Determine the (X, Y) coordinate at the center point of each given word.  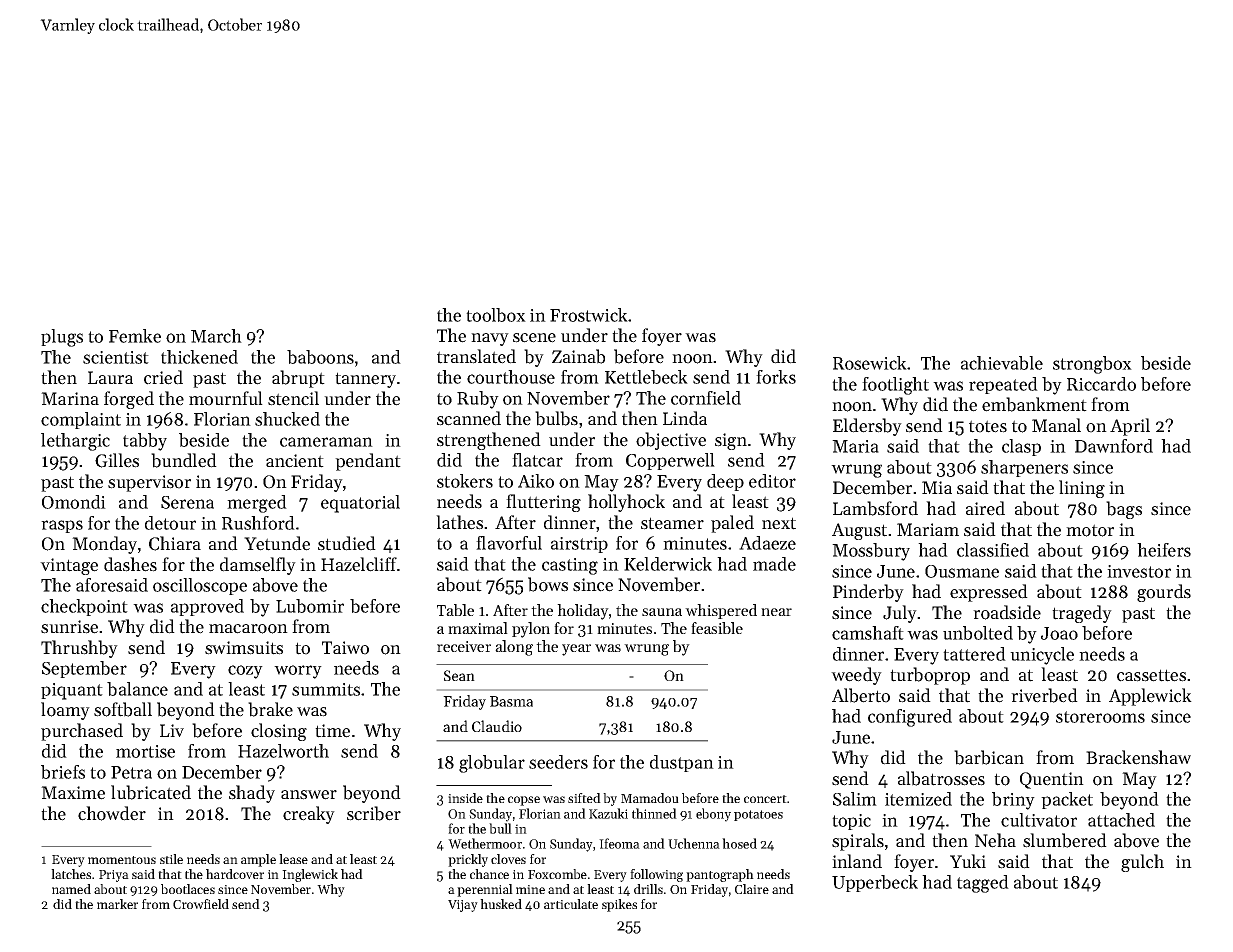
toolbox (496, 315)
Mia (937, 487)
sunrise (69, 627)
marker (117, 904)
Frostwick (589, 315)
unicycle (1042, 656)
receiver (464, 646)
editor (772, 481)
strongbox (1092, 365)
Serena (187, 502)
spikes (619, 905)
